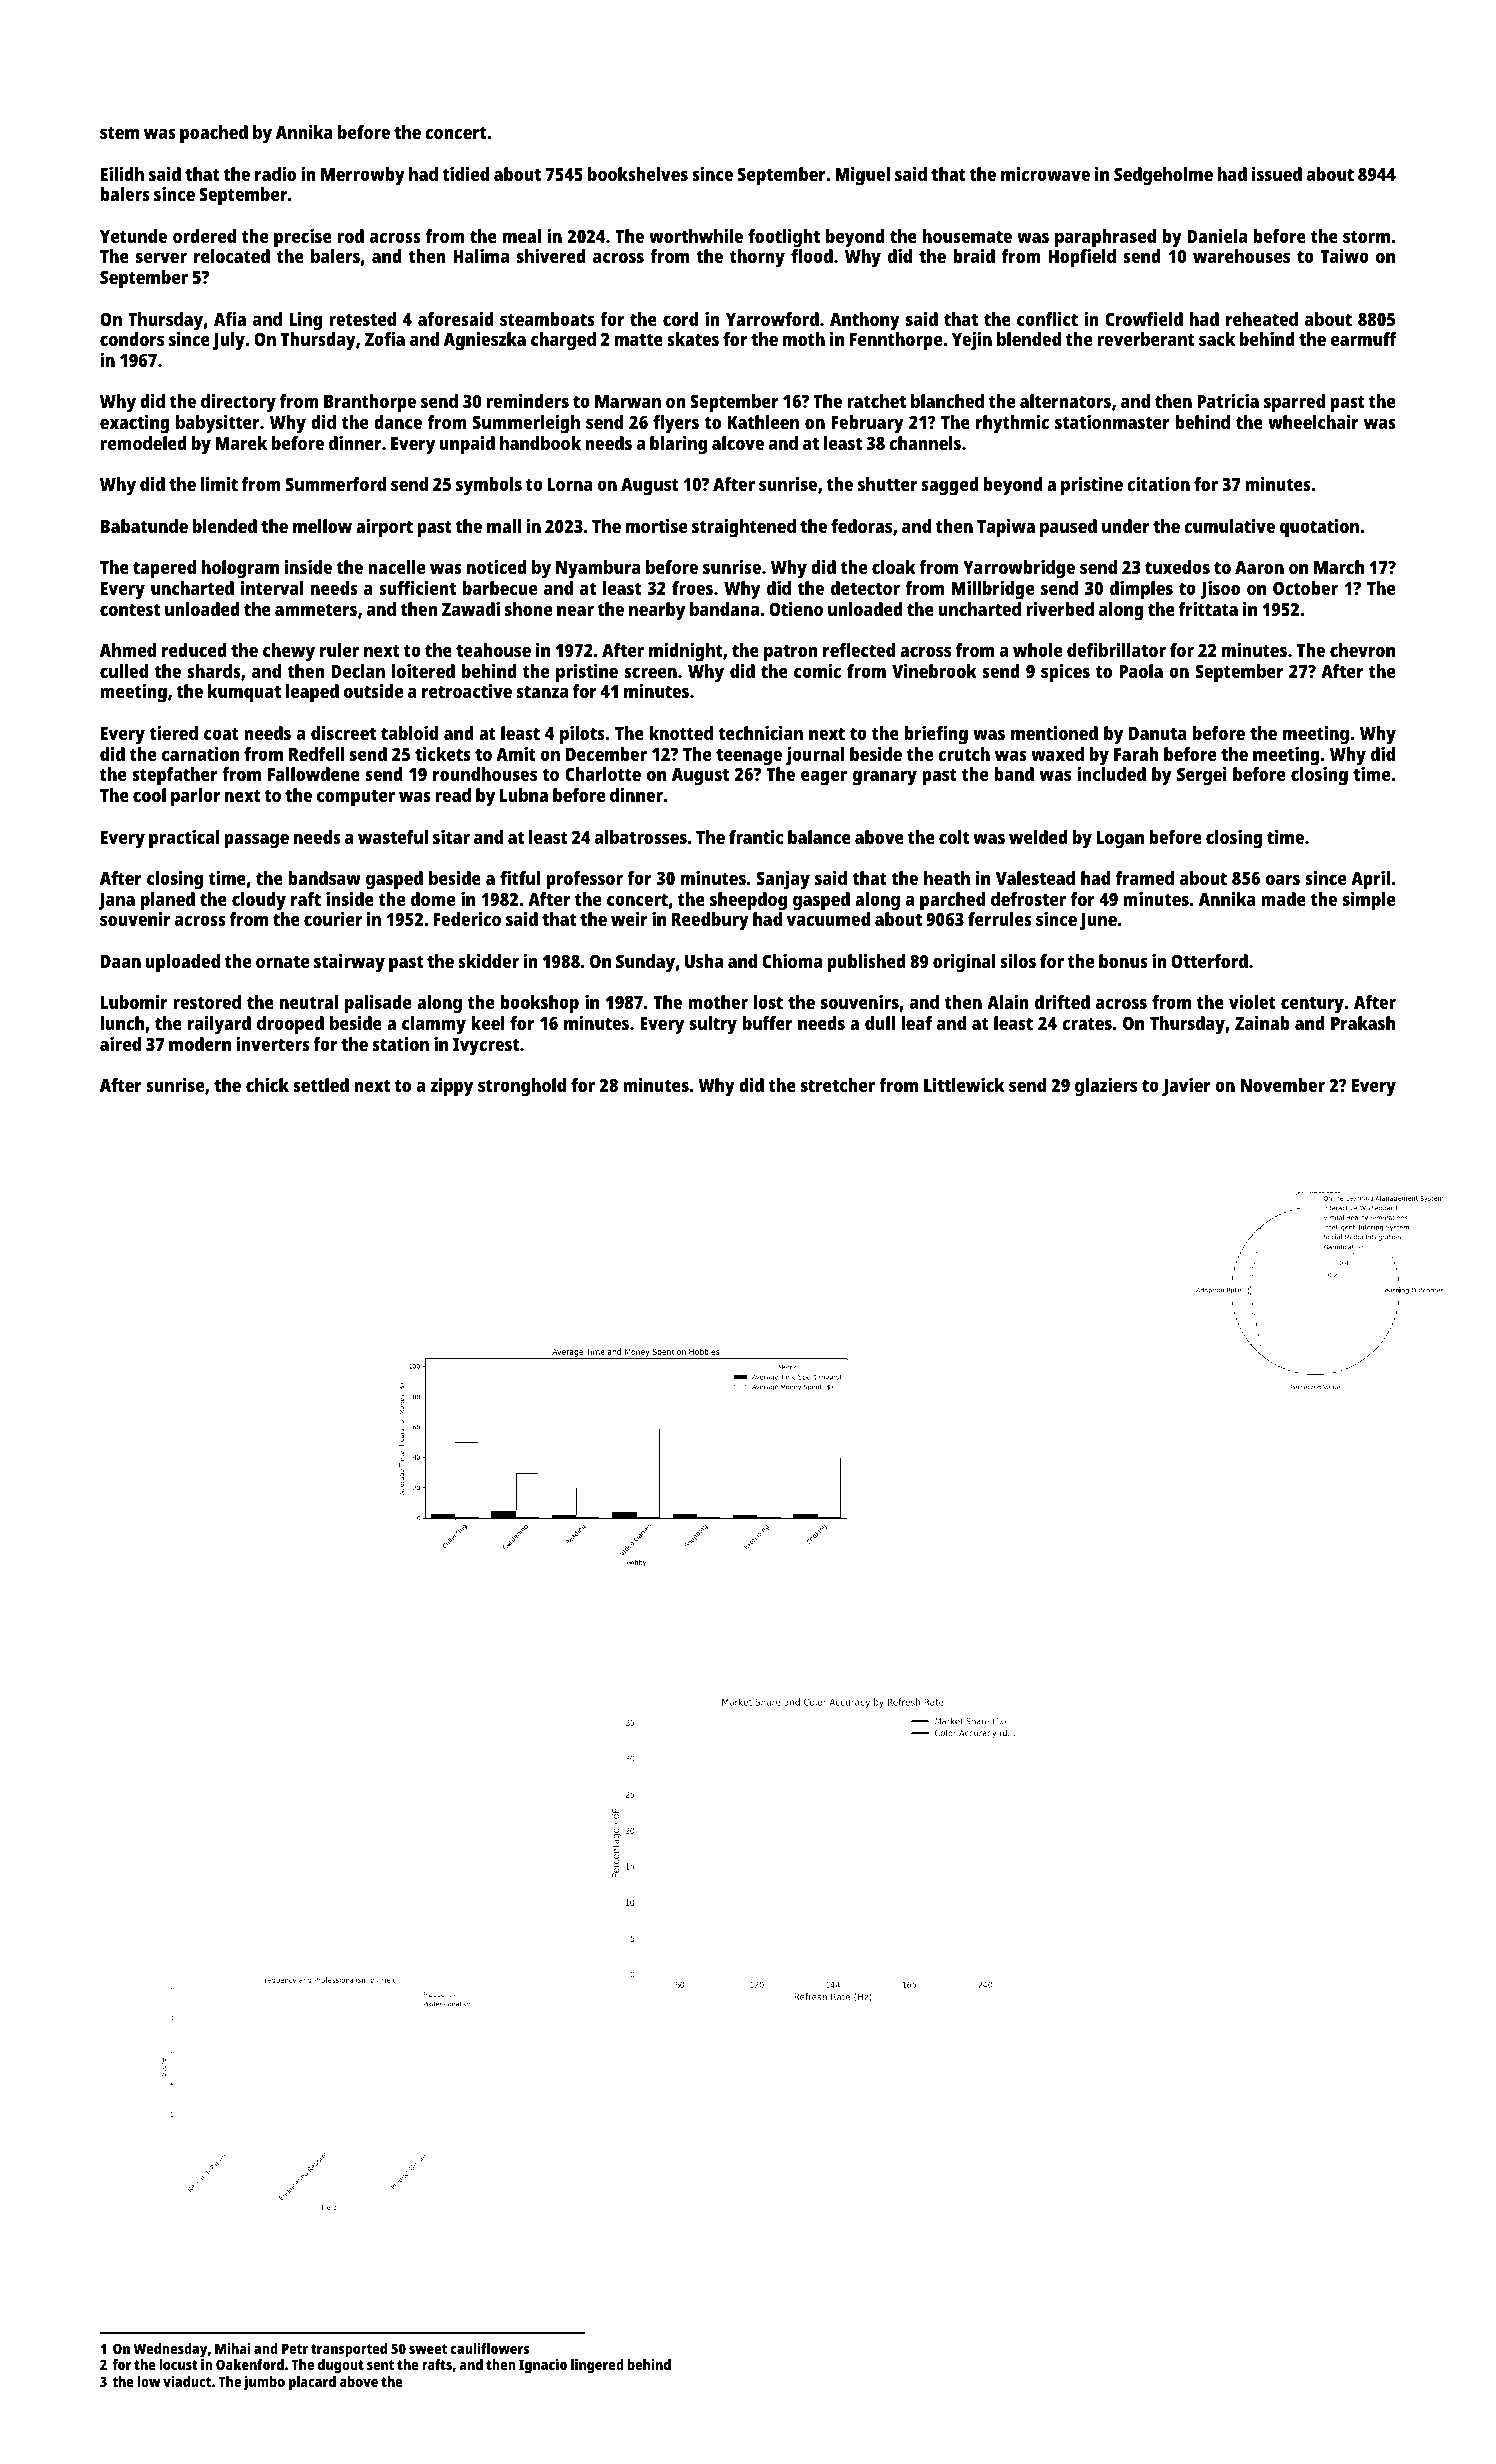  Describe the element at coordinates (233, 2348) in the screenshot. I see `Mihai` at that location.
